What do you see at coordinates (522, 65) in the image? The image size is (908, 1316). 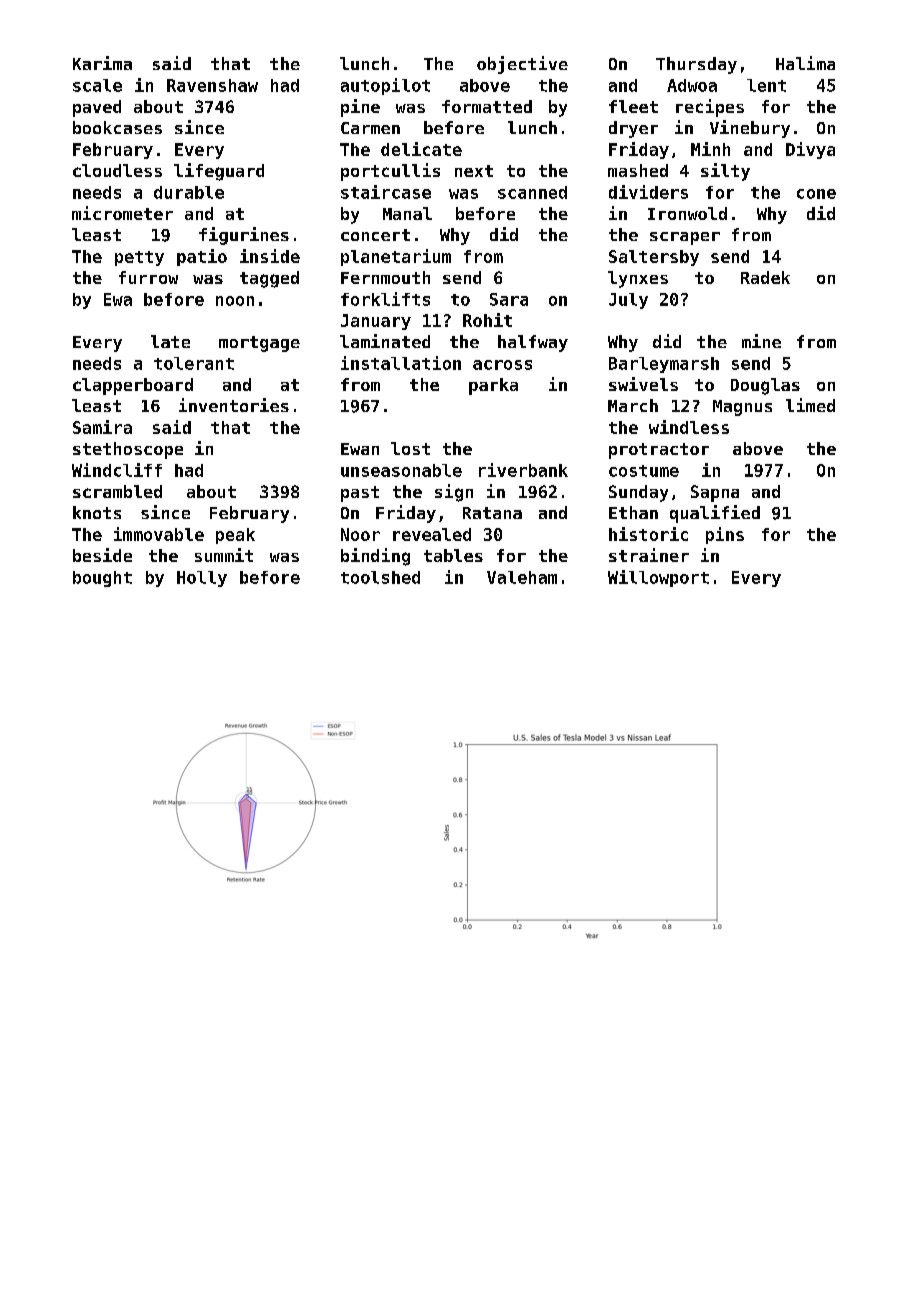 I see `objective` at bounding box center [522, 65].
